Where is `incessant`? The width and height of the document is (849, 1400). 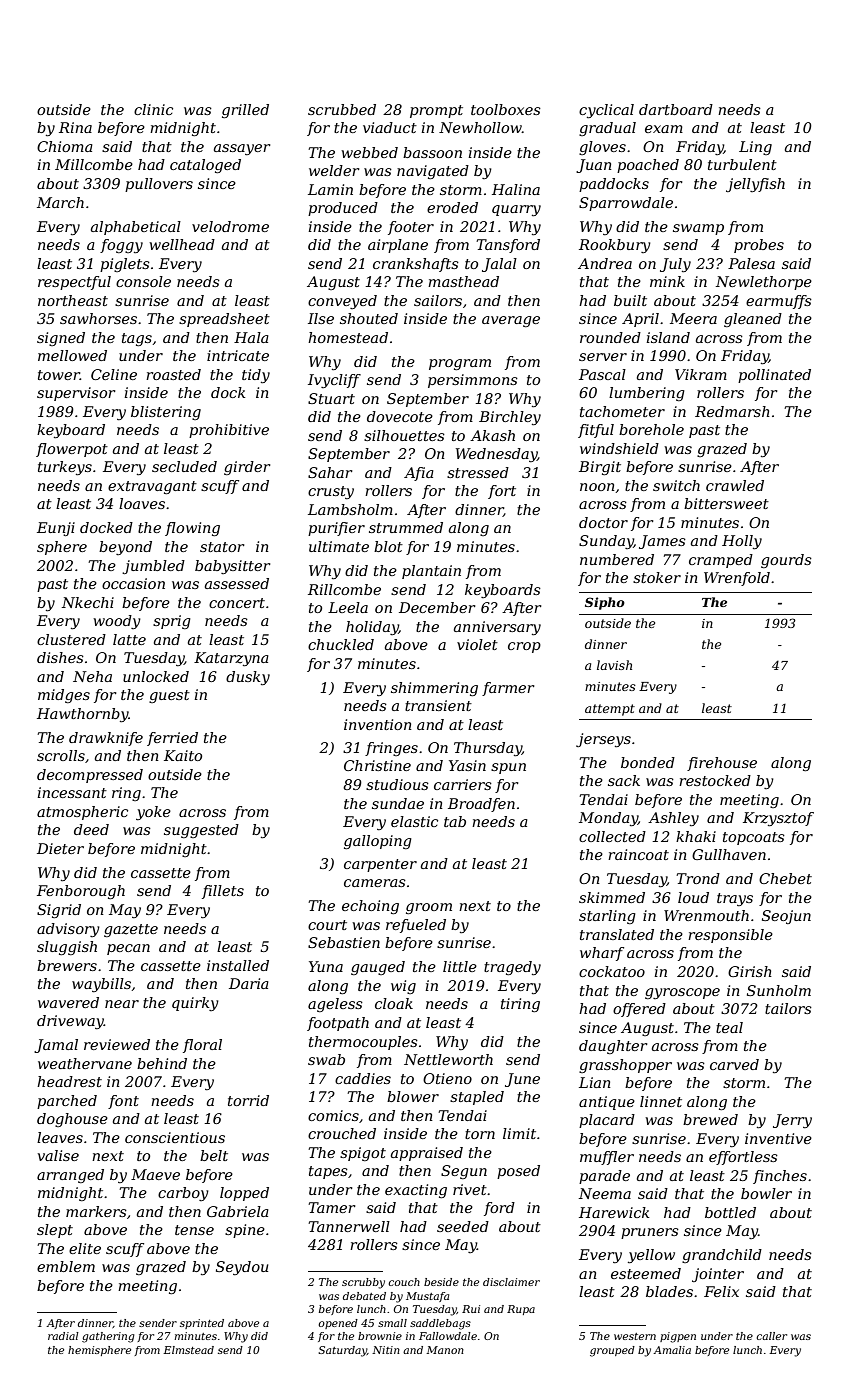
incessant is located at coordinates (72, 792).
